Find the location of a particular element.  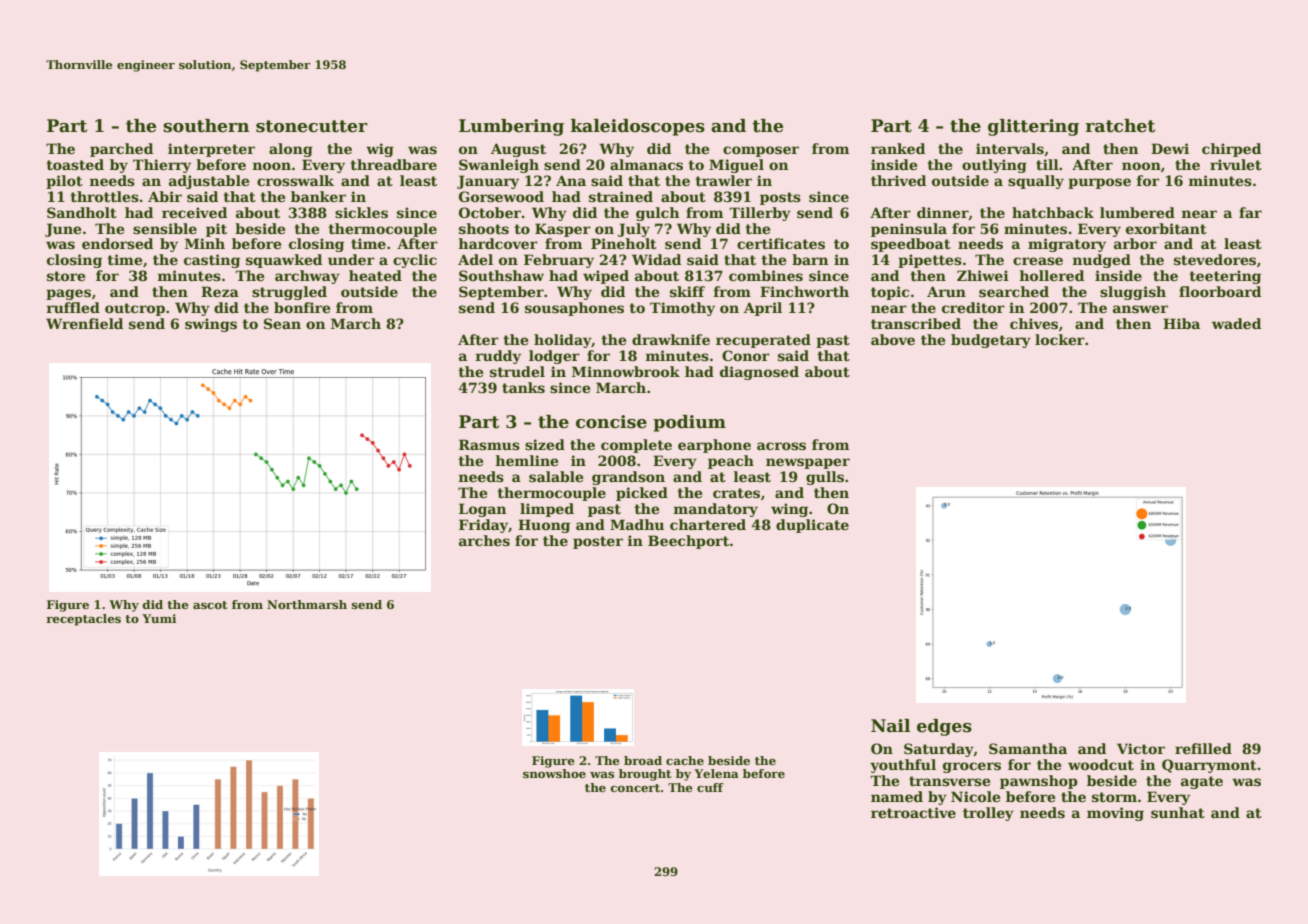

mandatory is located at coordinates (716, 510).
